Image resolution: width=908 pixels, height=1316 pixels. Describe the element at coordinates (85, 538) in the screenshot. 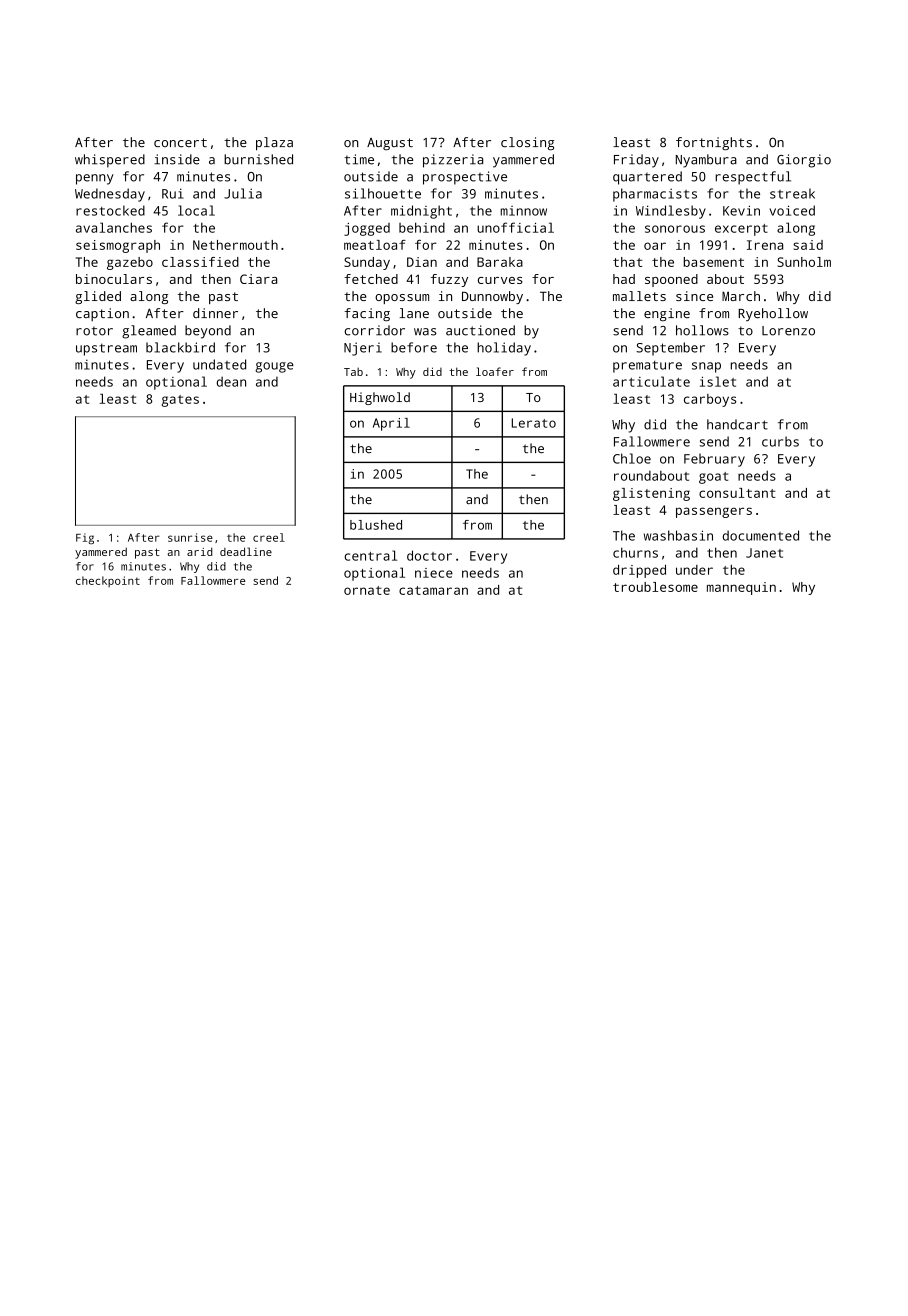

I see `Fig` at that location.
